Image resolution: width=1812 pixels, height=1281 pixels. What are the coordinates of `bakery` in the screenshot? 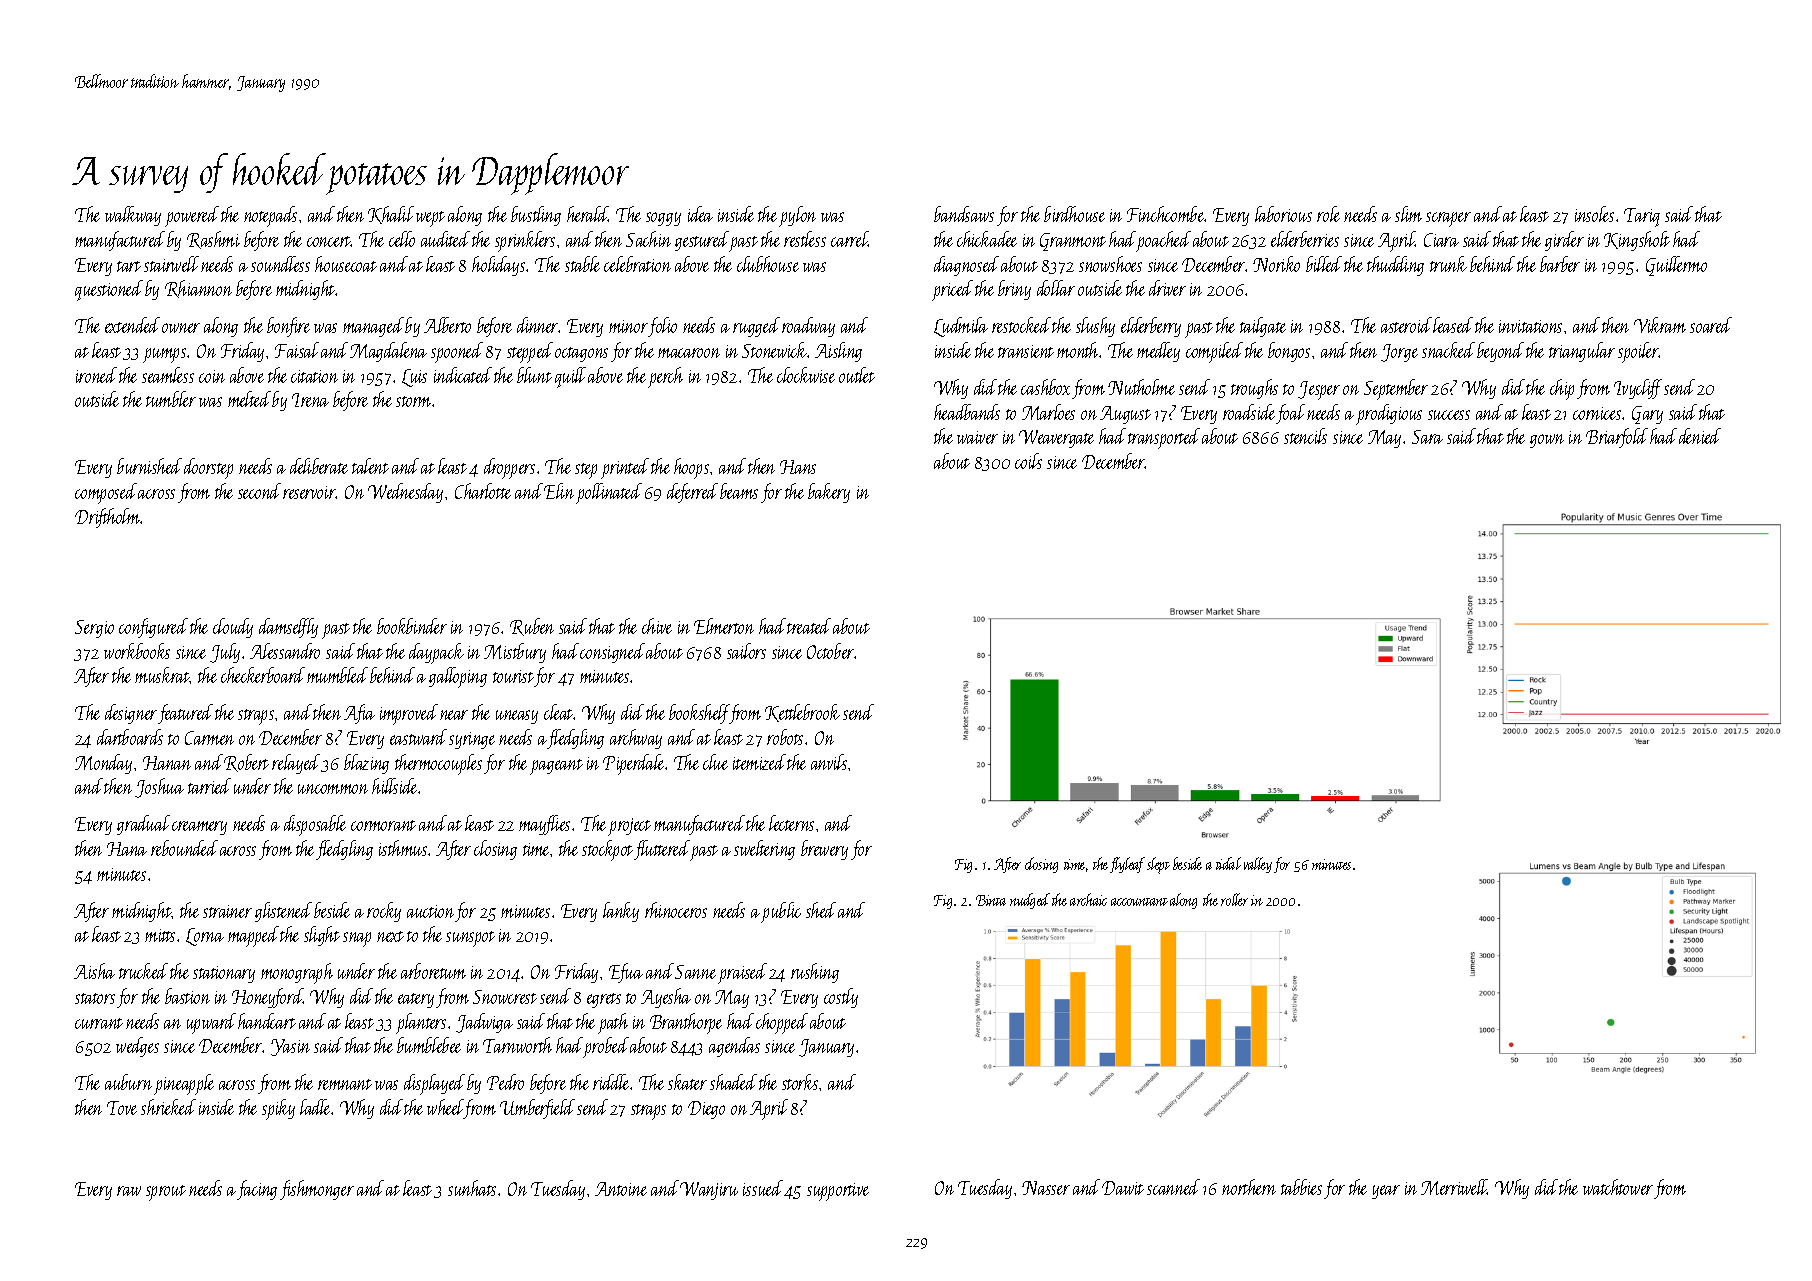 It's located at (829, 493).
